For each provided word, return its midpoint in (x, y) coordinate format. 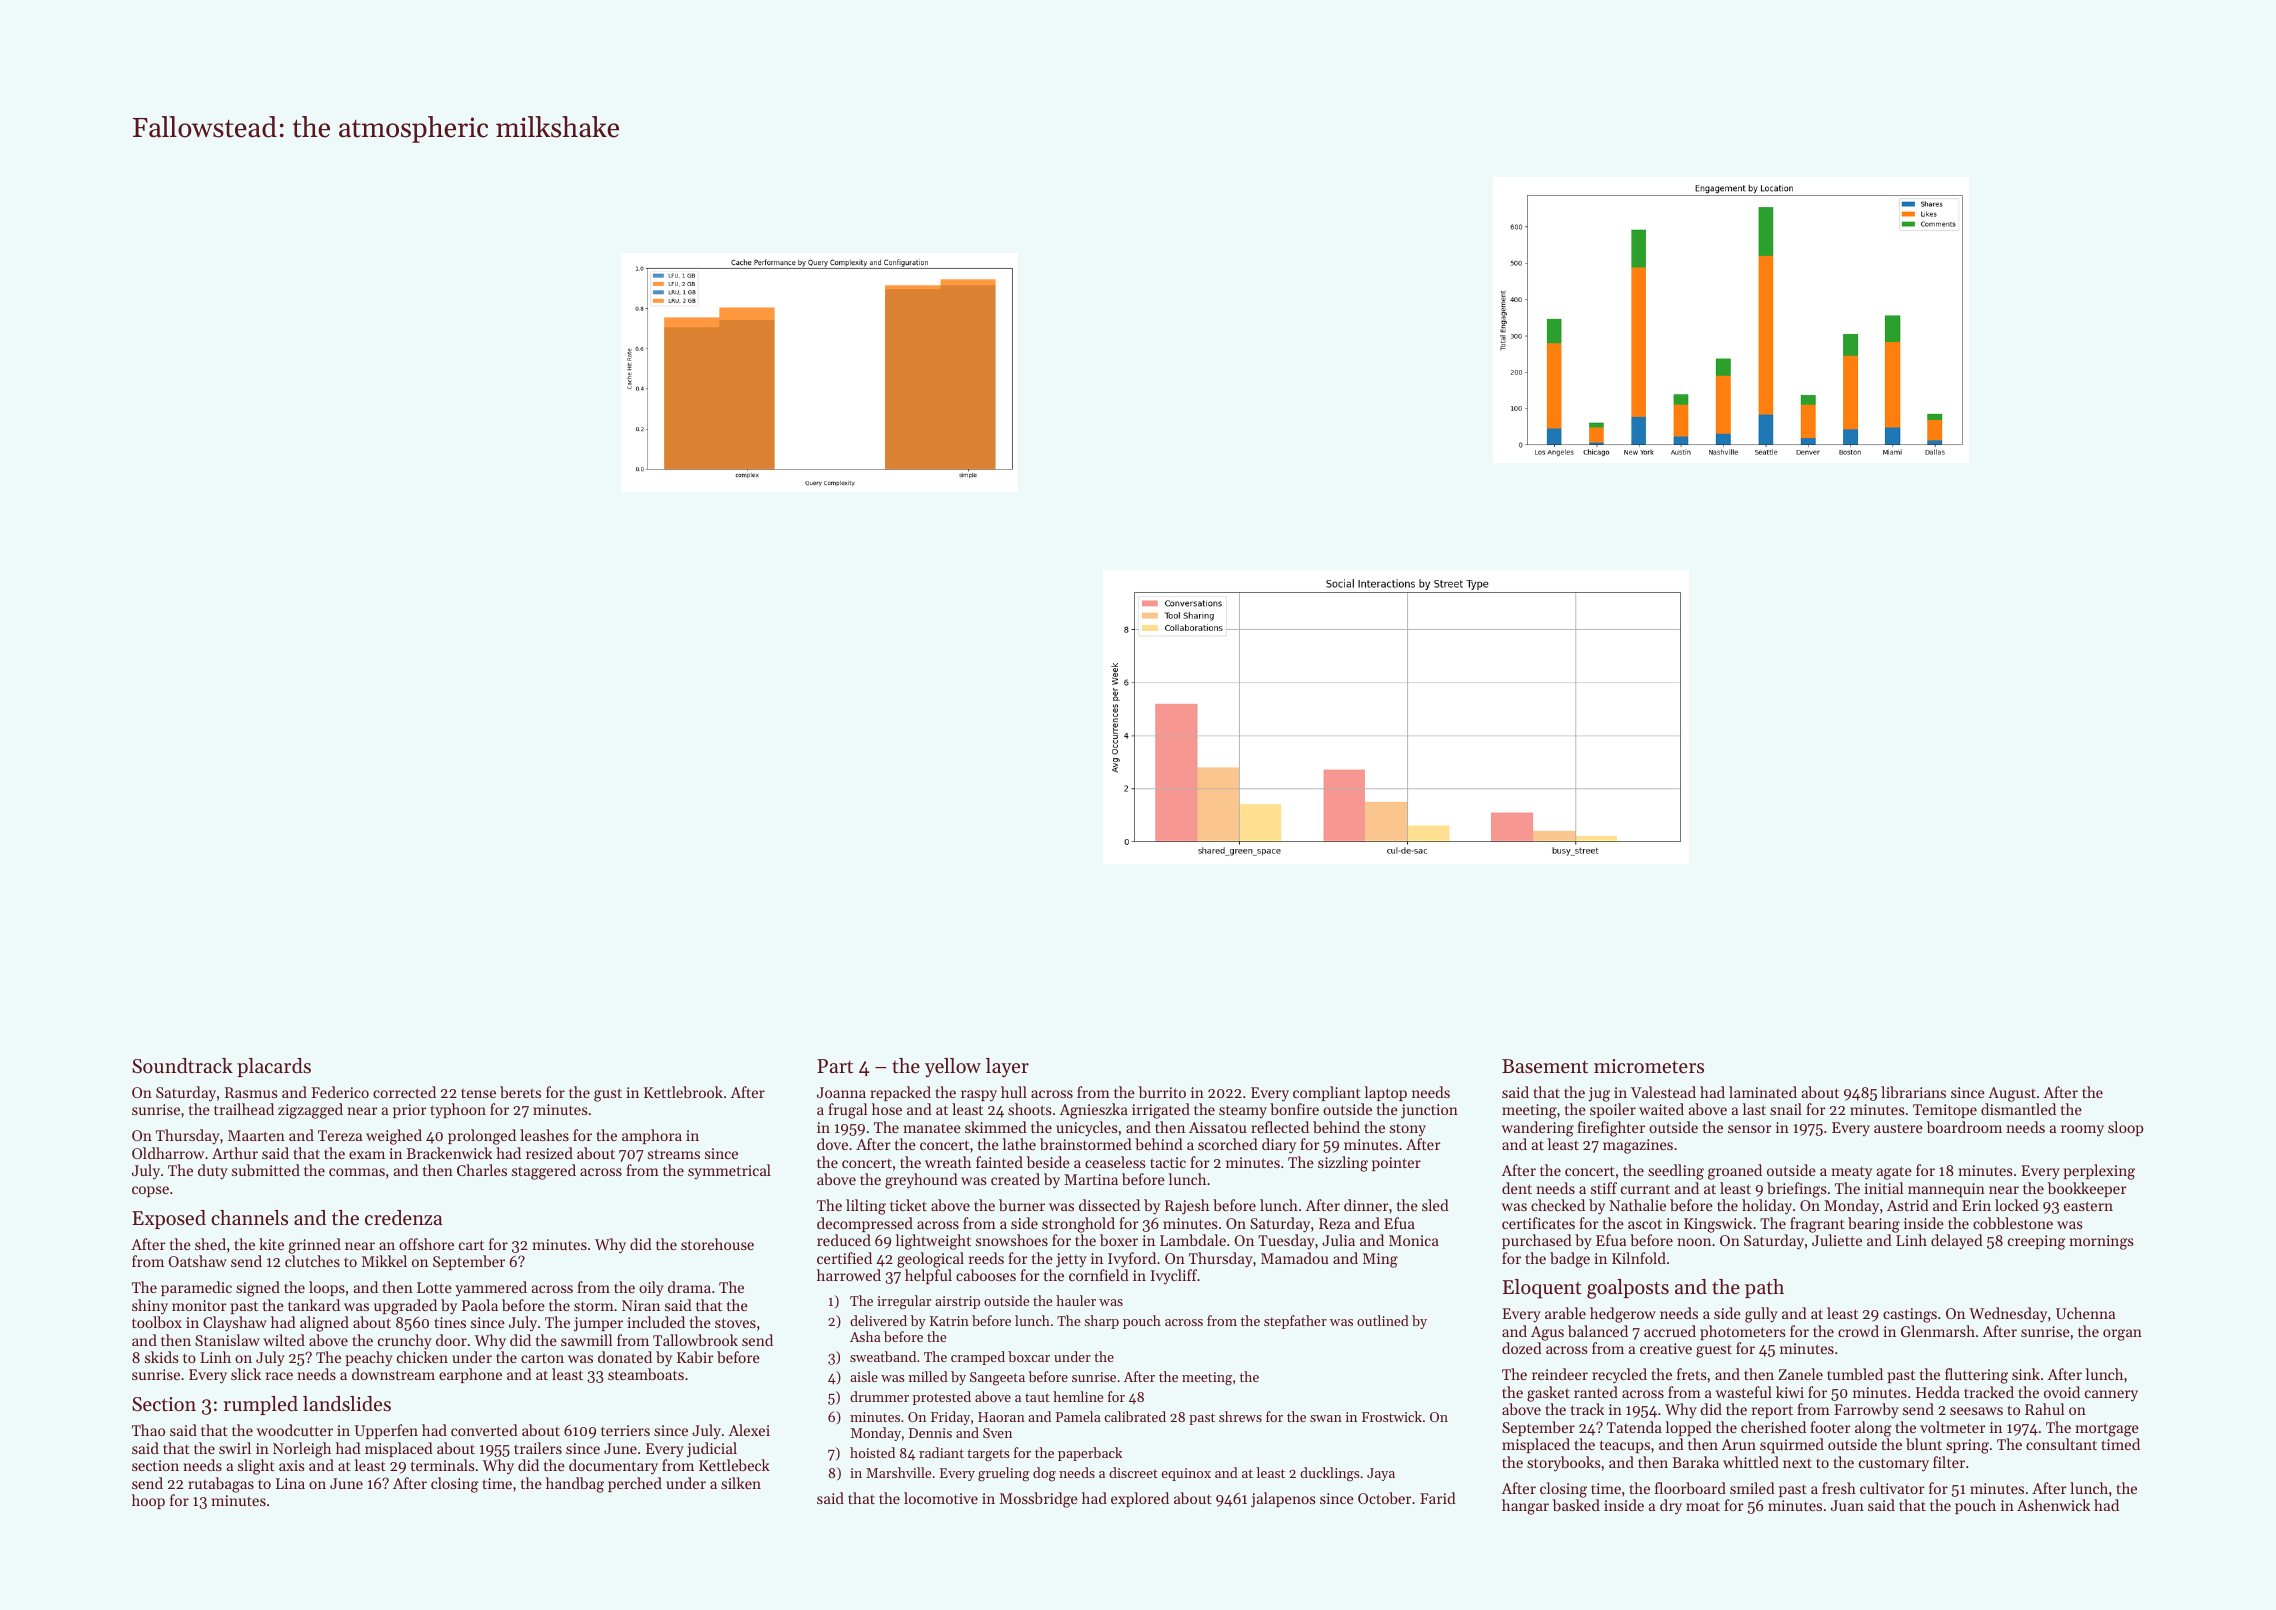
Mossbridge (1039, 1500)
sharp (1101, 1322)
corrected (404, 1092)
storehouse (717, 1244)
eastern (2088, 1206)
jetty (1071, 1260)
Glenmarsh (1938, 1331)
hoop (148, 1501)
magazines (1638, 1146)
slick (246, 1374)
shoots (1029, 1109)
